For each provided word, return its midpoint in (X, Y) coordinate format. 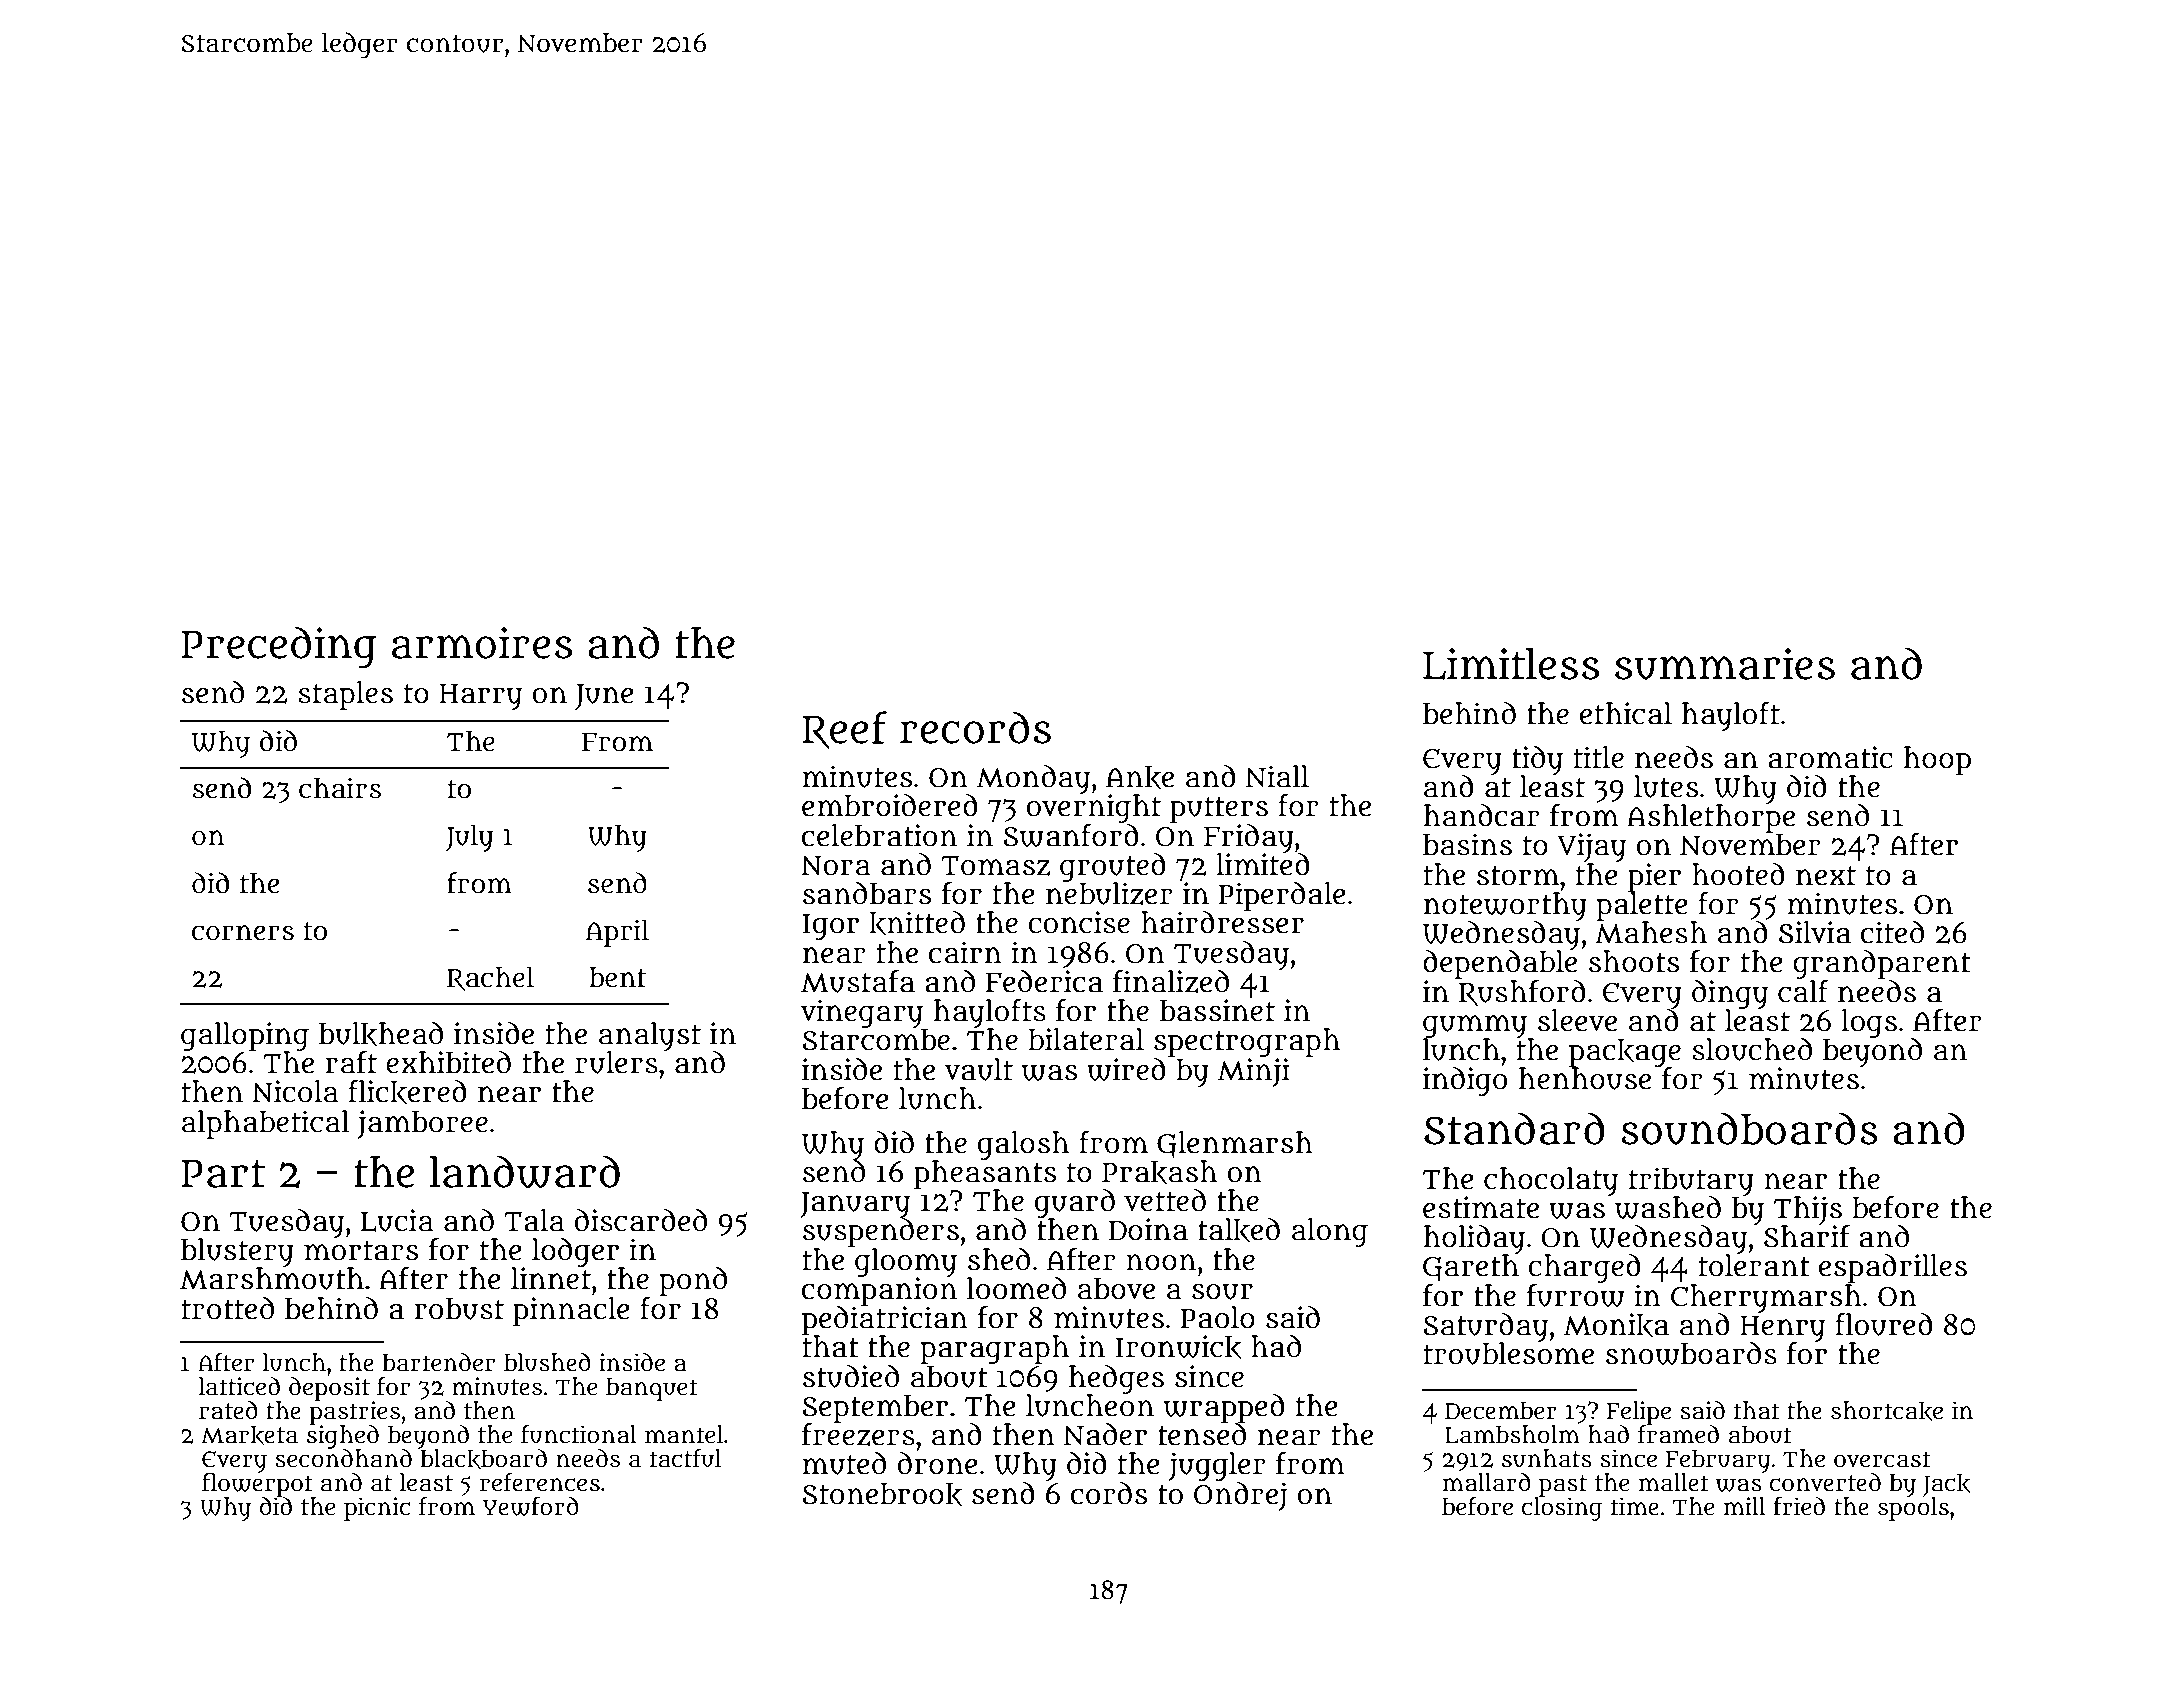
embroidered (890, 805)
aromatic (1830, 757)
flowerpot (257, 1485)
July (469, 838)
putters (1219, 810)
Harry (480, 697)
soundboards (1749, 1128)
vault (978, 1069)
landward (525, 1172)
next (1826, 876)
